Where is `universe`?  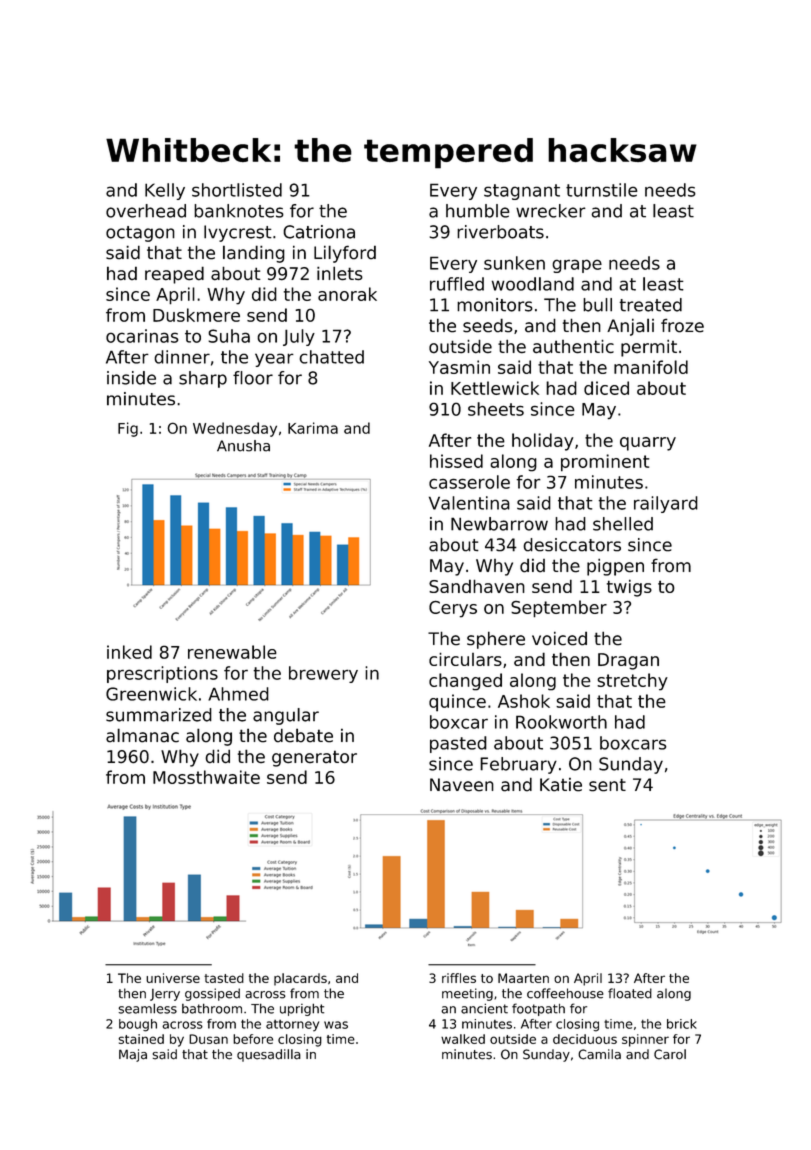 universe is located at coordinates (173, 978).
